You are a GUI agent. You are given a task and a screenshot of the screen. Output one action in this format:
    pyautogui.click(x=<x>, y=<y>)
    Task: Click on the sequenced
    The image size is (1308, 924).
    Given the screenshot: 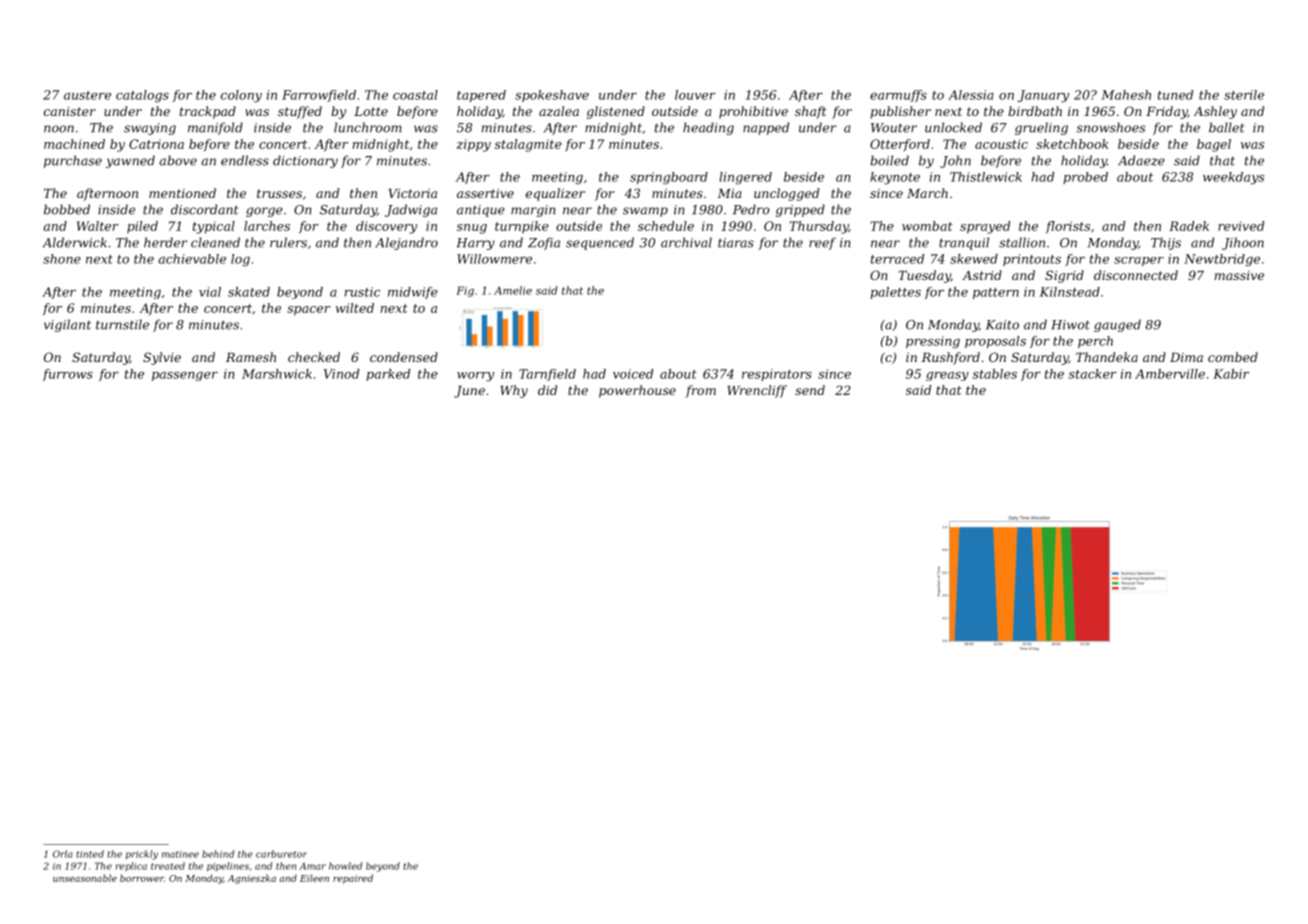 What is the action you would take?
    pyautogui.click(x=600, y=243)
